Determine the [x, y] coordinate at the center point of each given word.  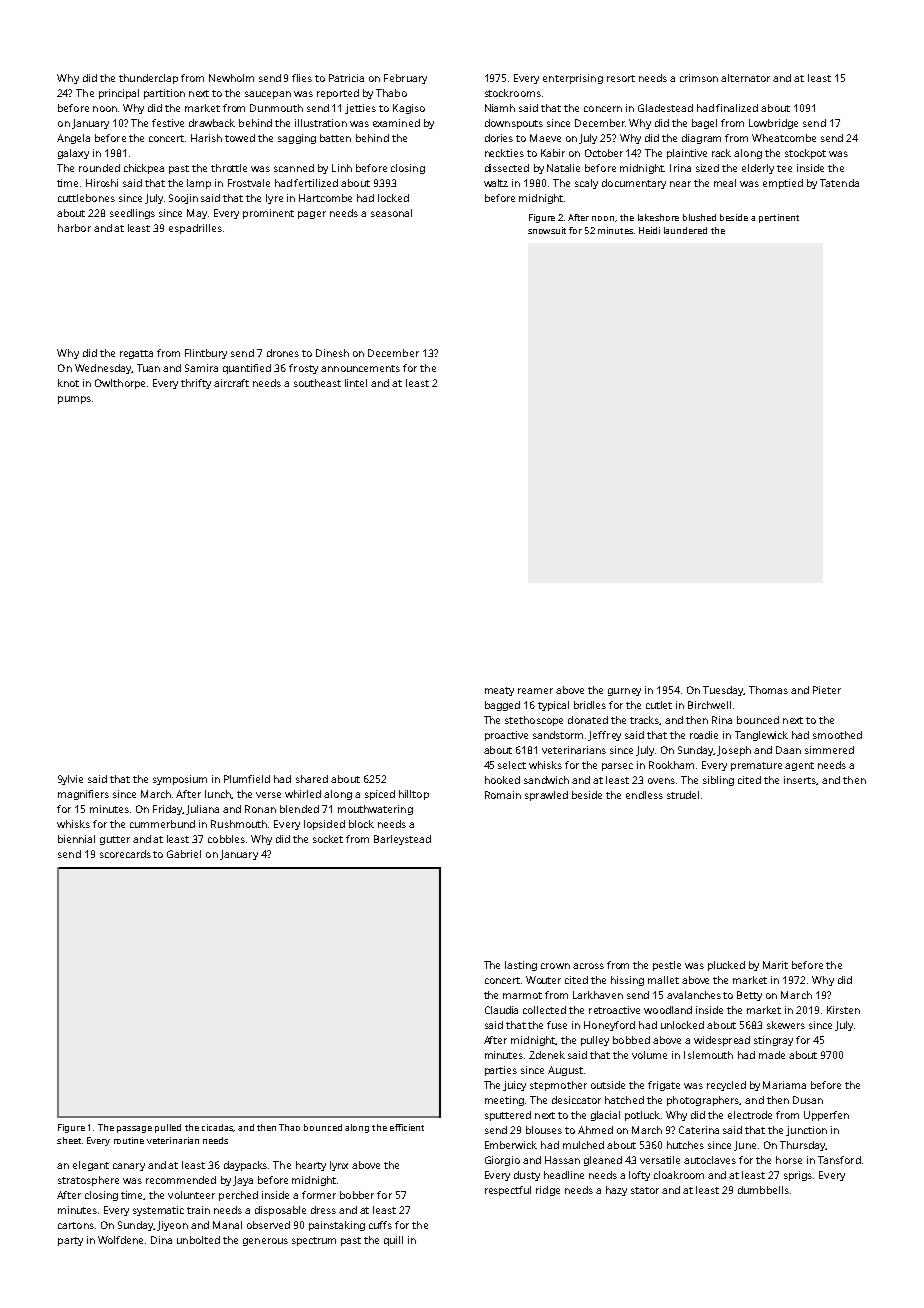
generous [265, 1242]
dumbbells [763, 1190]
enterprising [573, 79]
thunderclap [148, 79]
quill [393, 1241]
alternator [745, 78]
